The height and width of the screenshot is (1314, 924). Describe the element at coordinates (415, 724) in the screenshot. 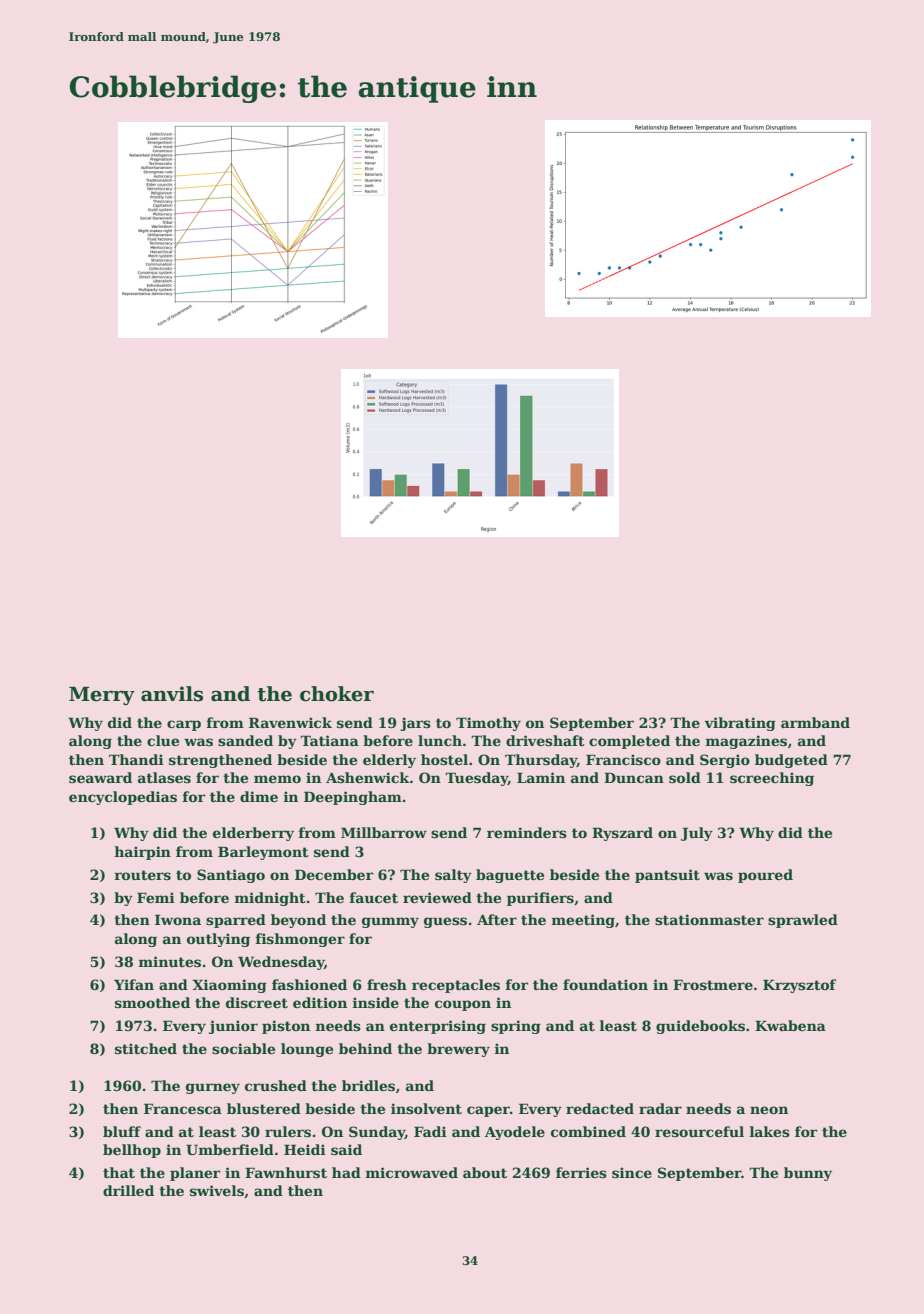

I see `jars` at that location.
